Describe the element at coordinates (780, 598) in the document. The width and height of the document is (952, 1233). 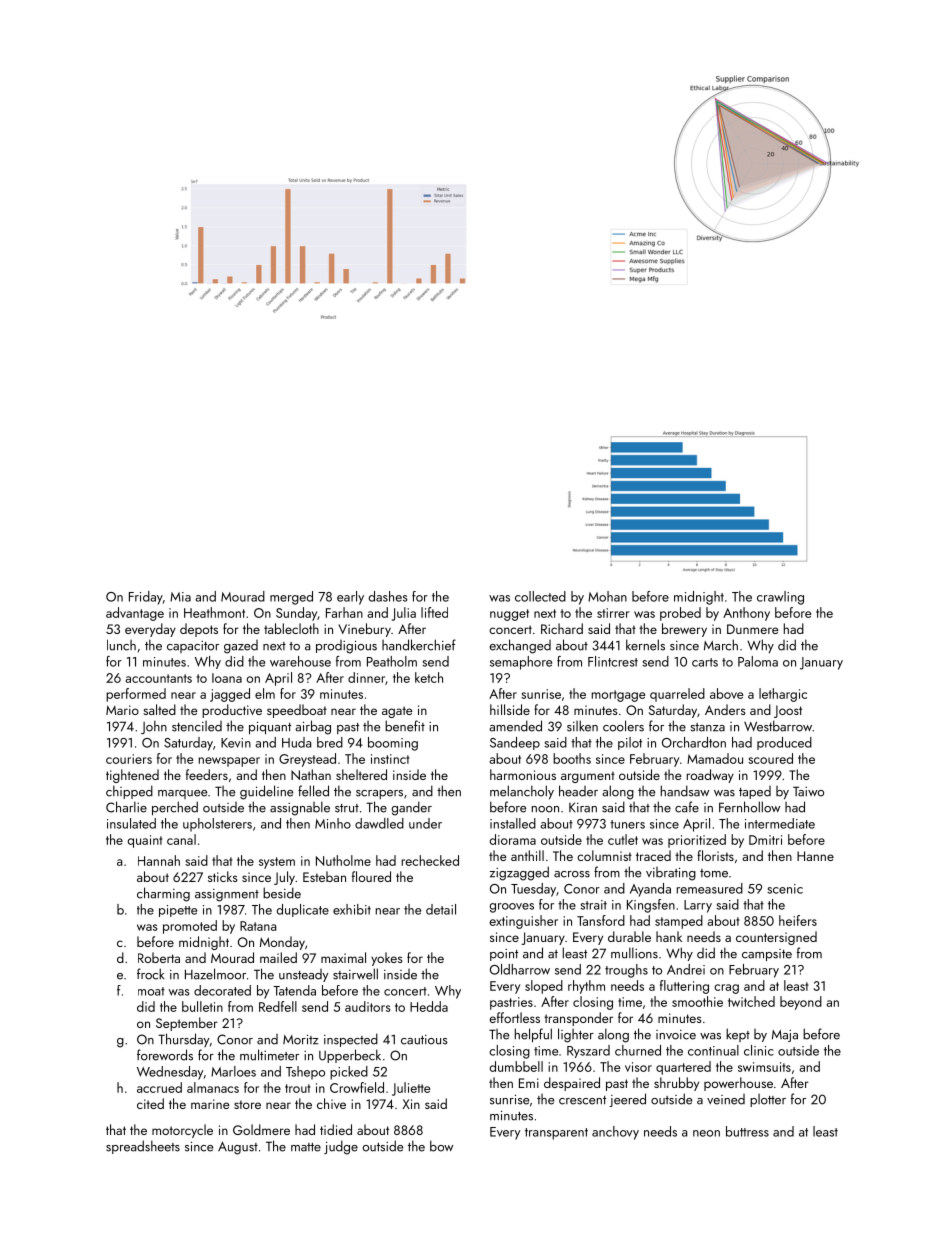
I see `crawling` at that location.
